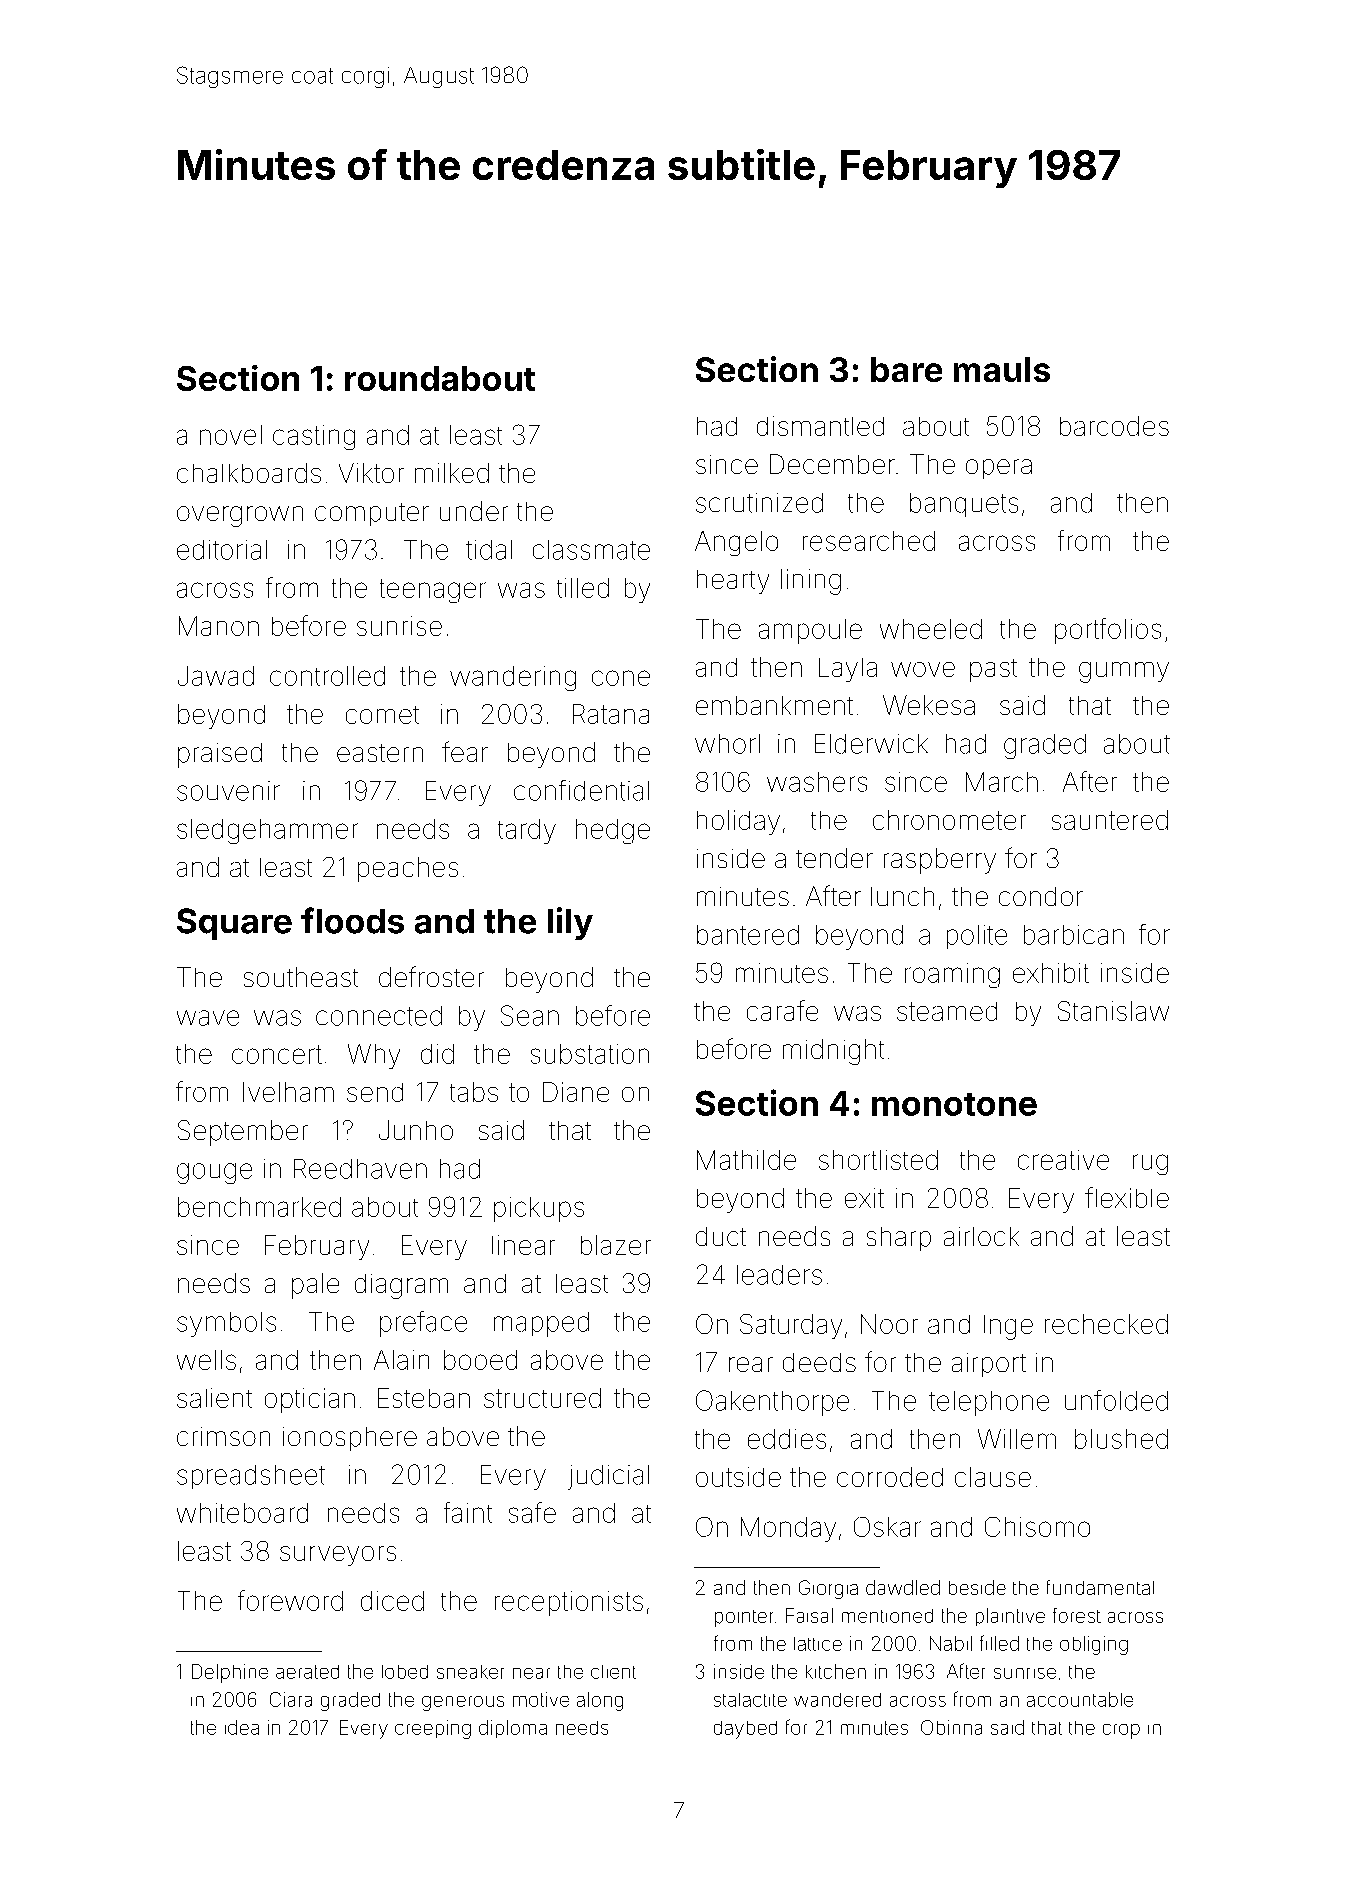 This screenshot has width=1346, height=1903. Describe the element at coordinates (230, 1673) in the screenshot. I see `Delphine` at that location.
